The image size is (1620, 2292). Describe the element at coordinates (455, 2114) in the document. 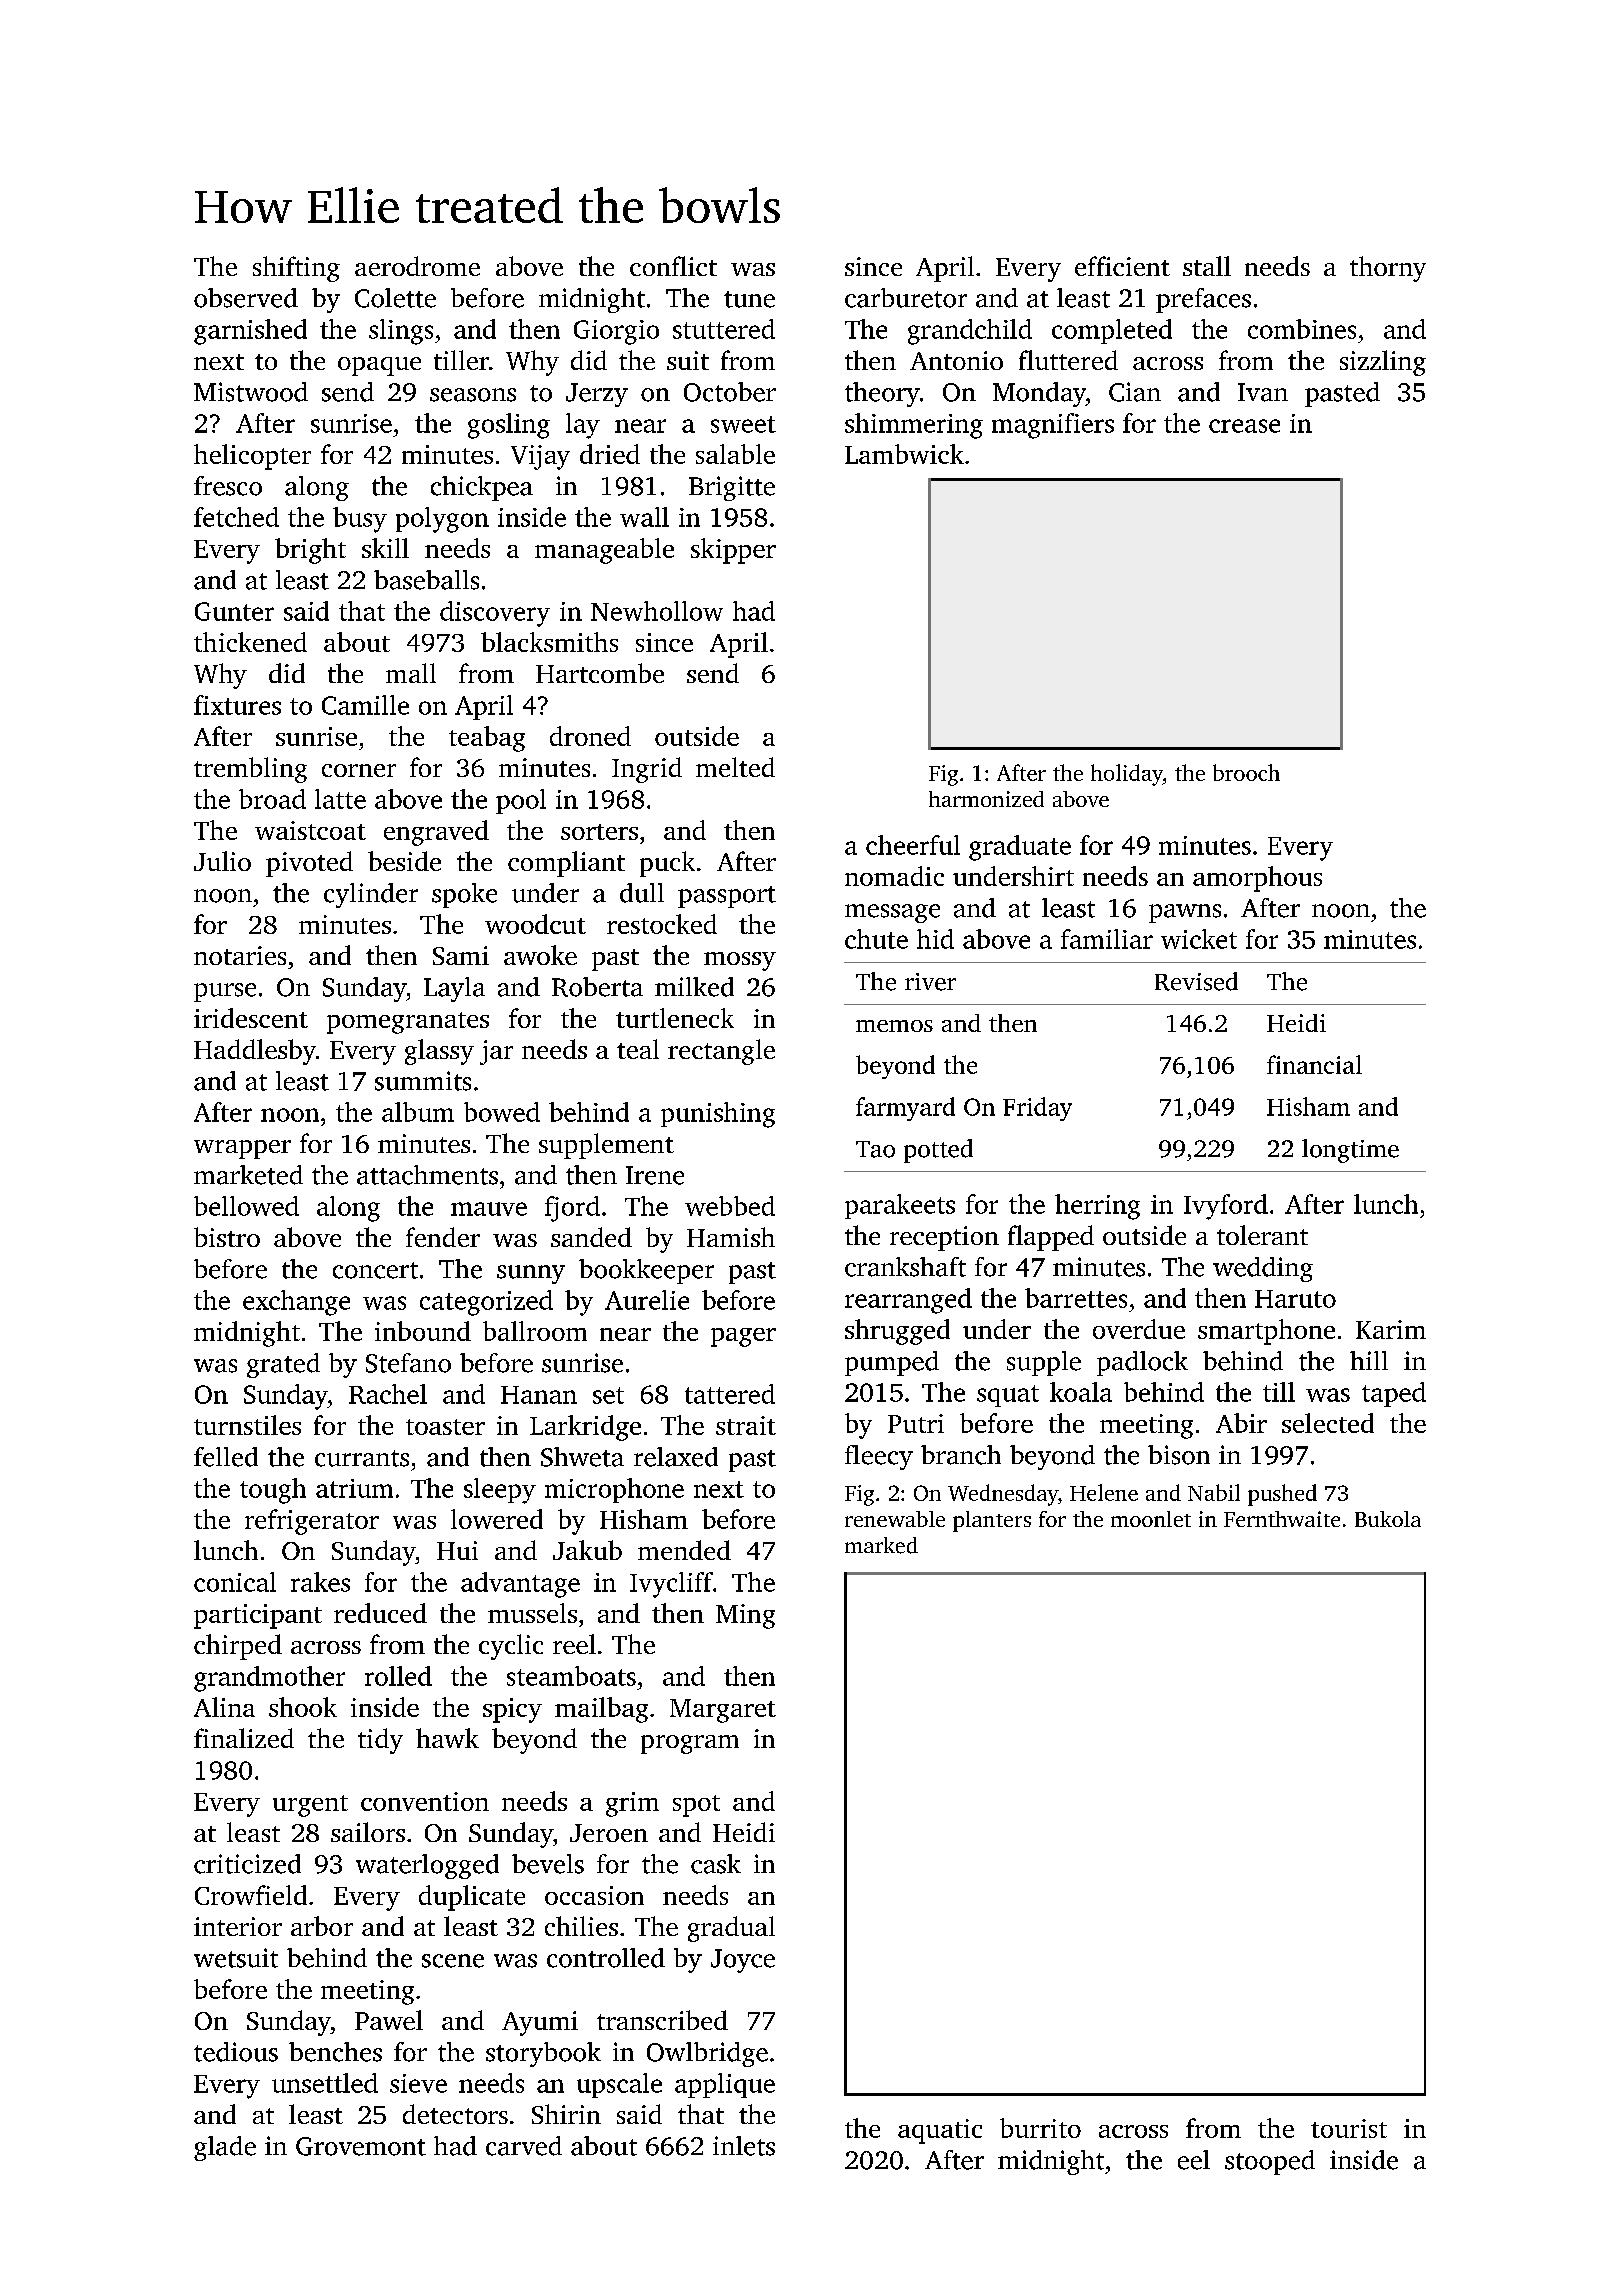

I see `detectors` at that location.
